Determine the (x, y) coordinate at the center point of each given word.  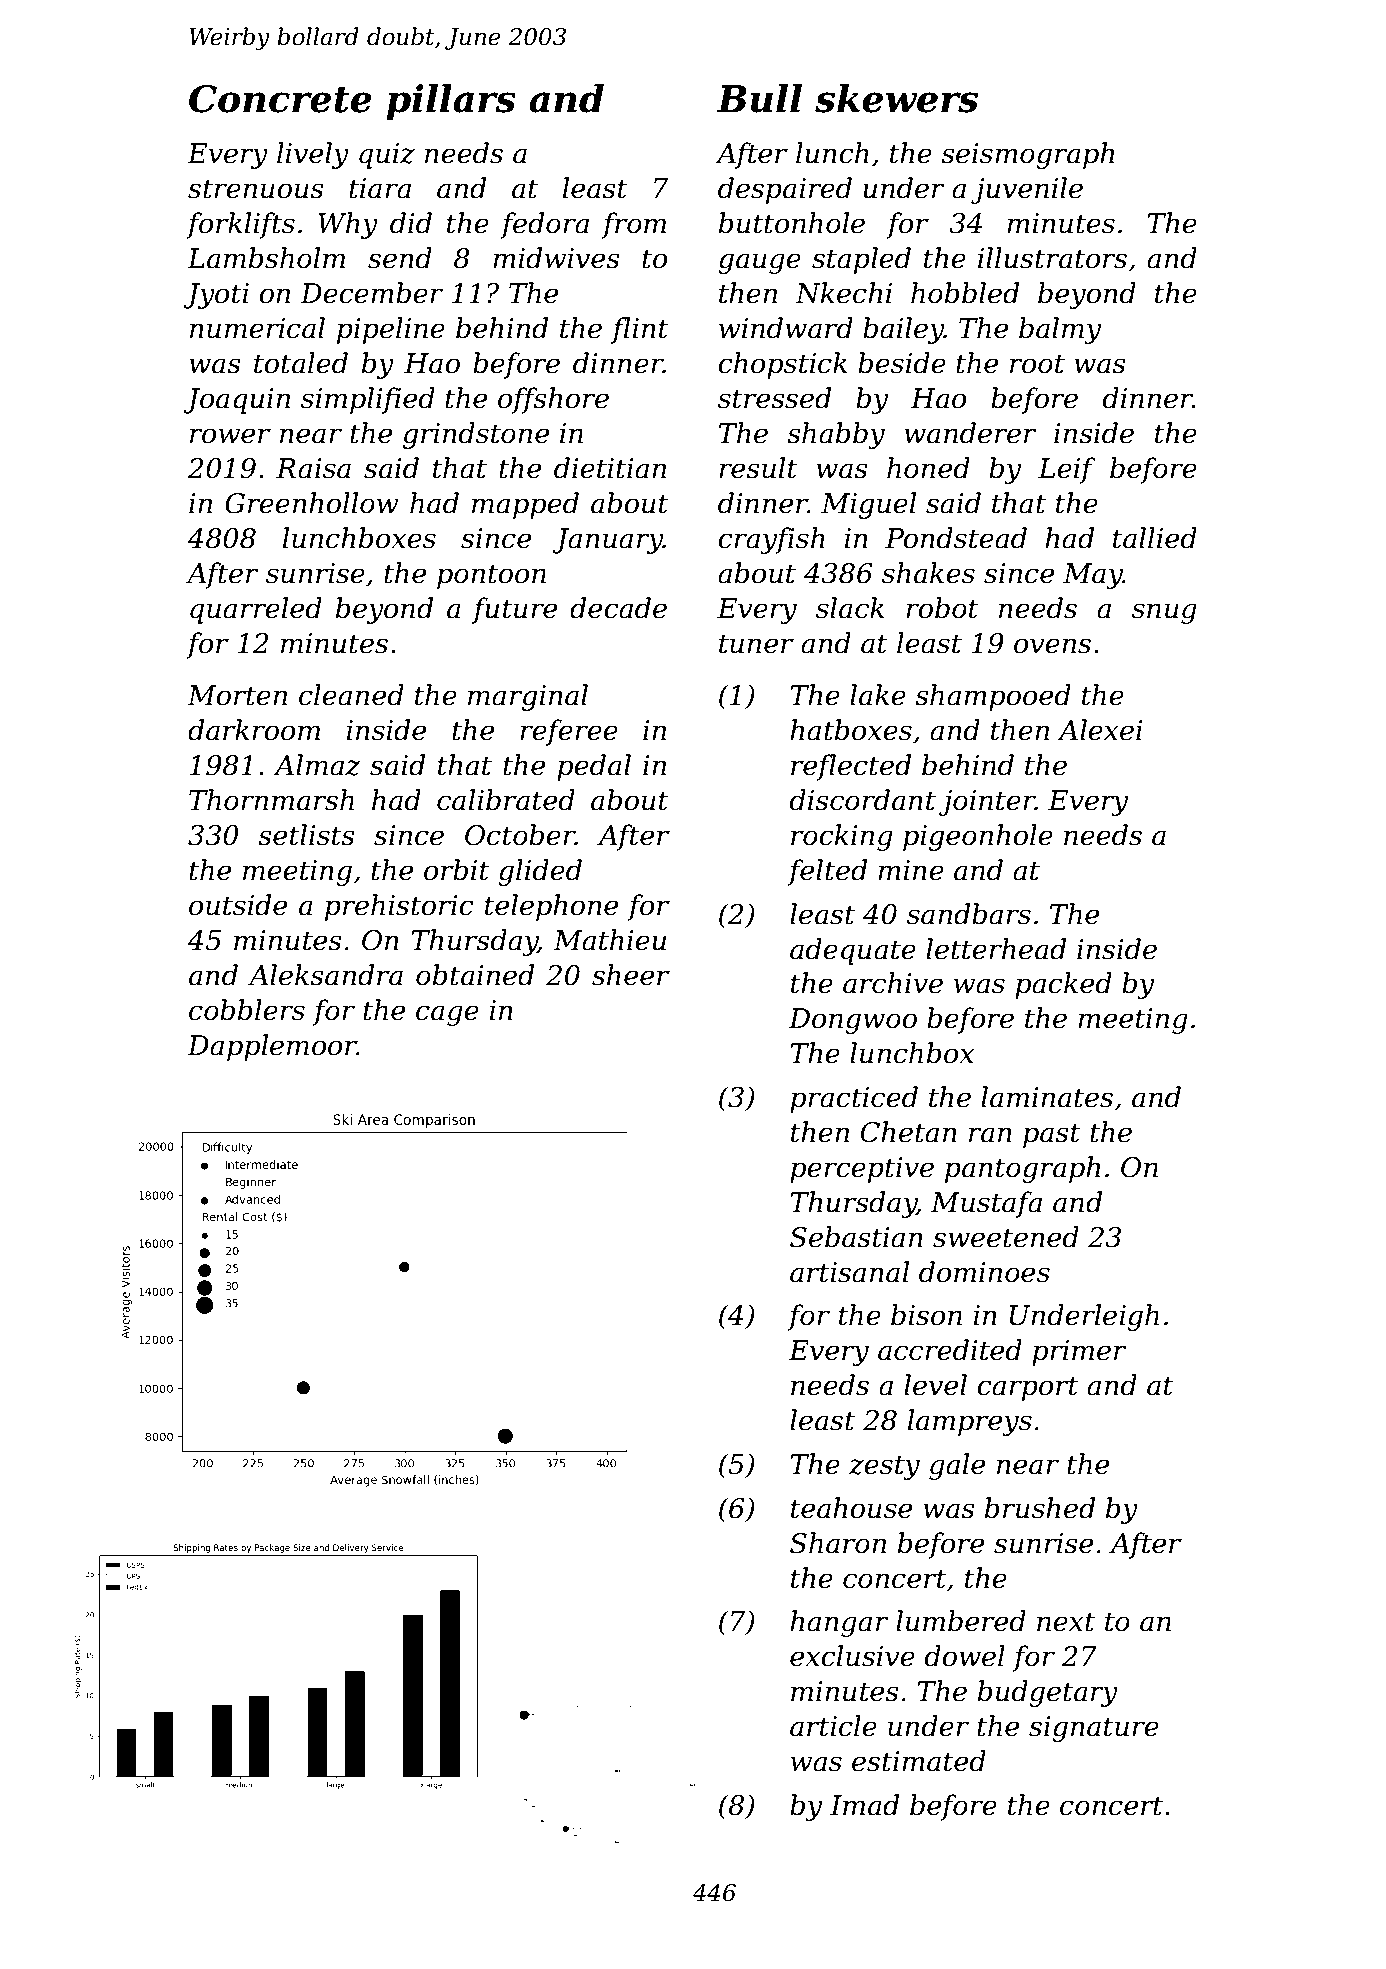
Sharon (838, 1543)
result (758, 468)
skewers (896, 98)
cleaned (351, 695)
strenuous (255, 189)
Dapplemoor (272, 1047)
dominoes (984, 1272)
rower (230, 436)
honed (928, 468)
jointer (987, 803)
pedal (594, 767)
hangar (839, 1623)
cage (447, 1015)
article (833, 1726)
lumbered (961, 1621)
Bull (759, 98)
